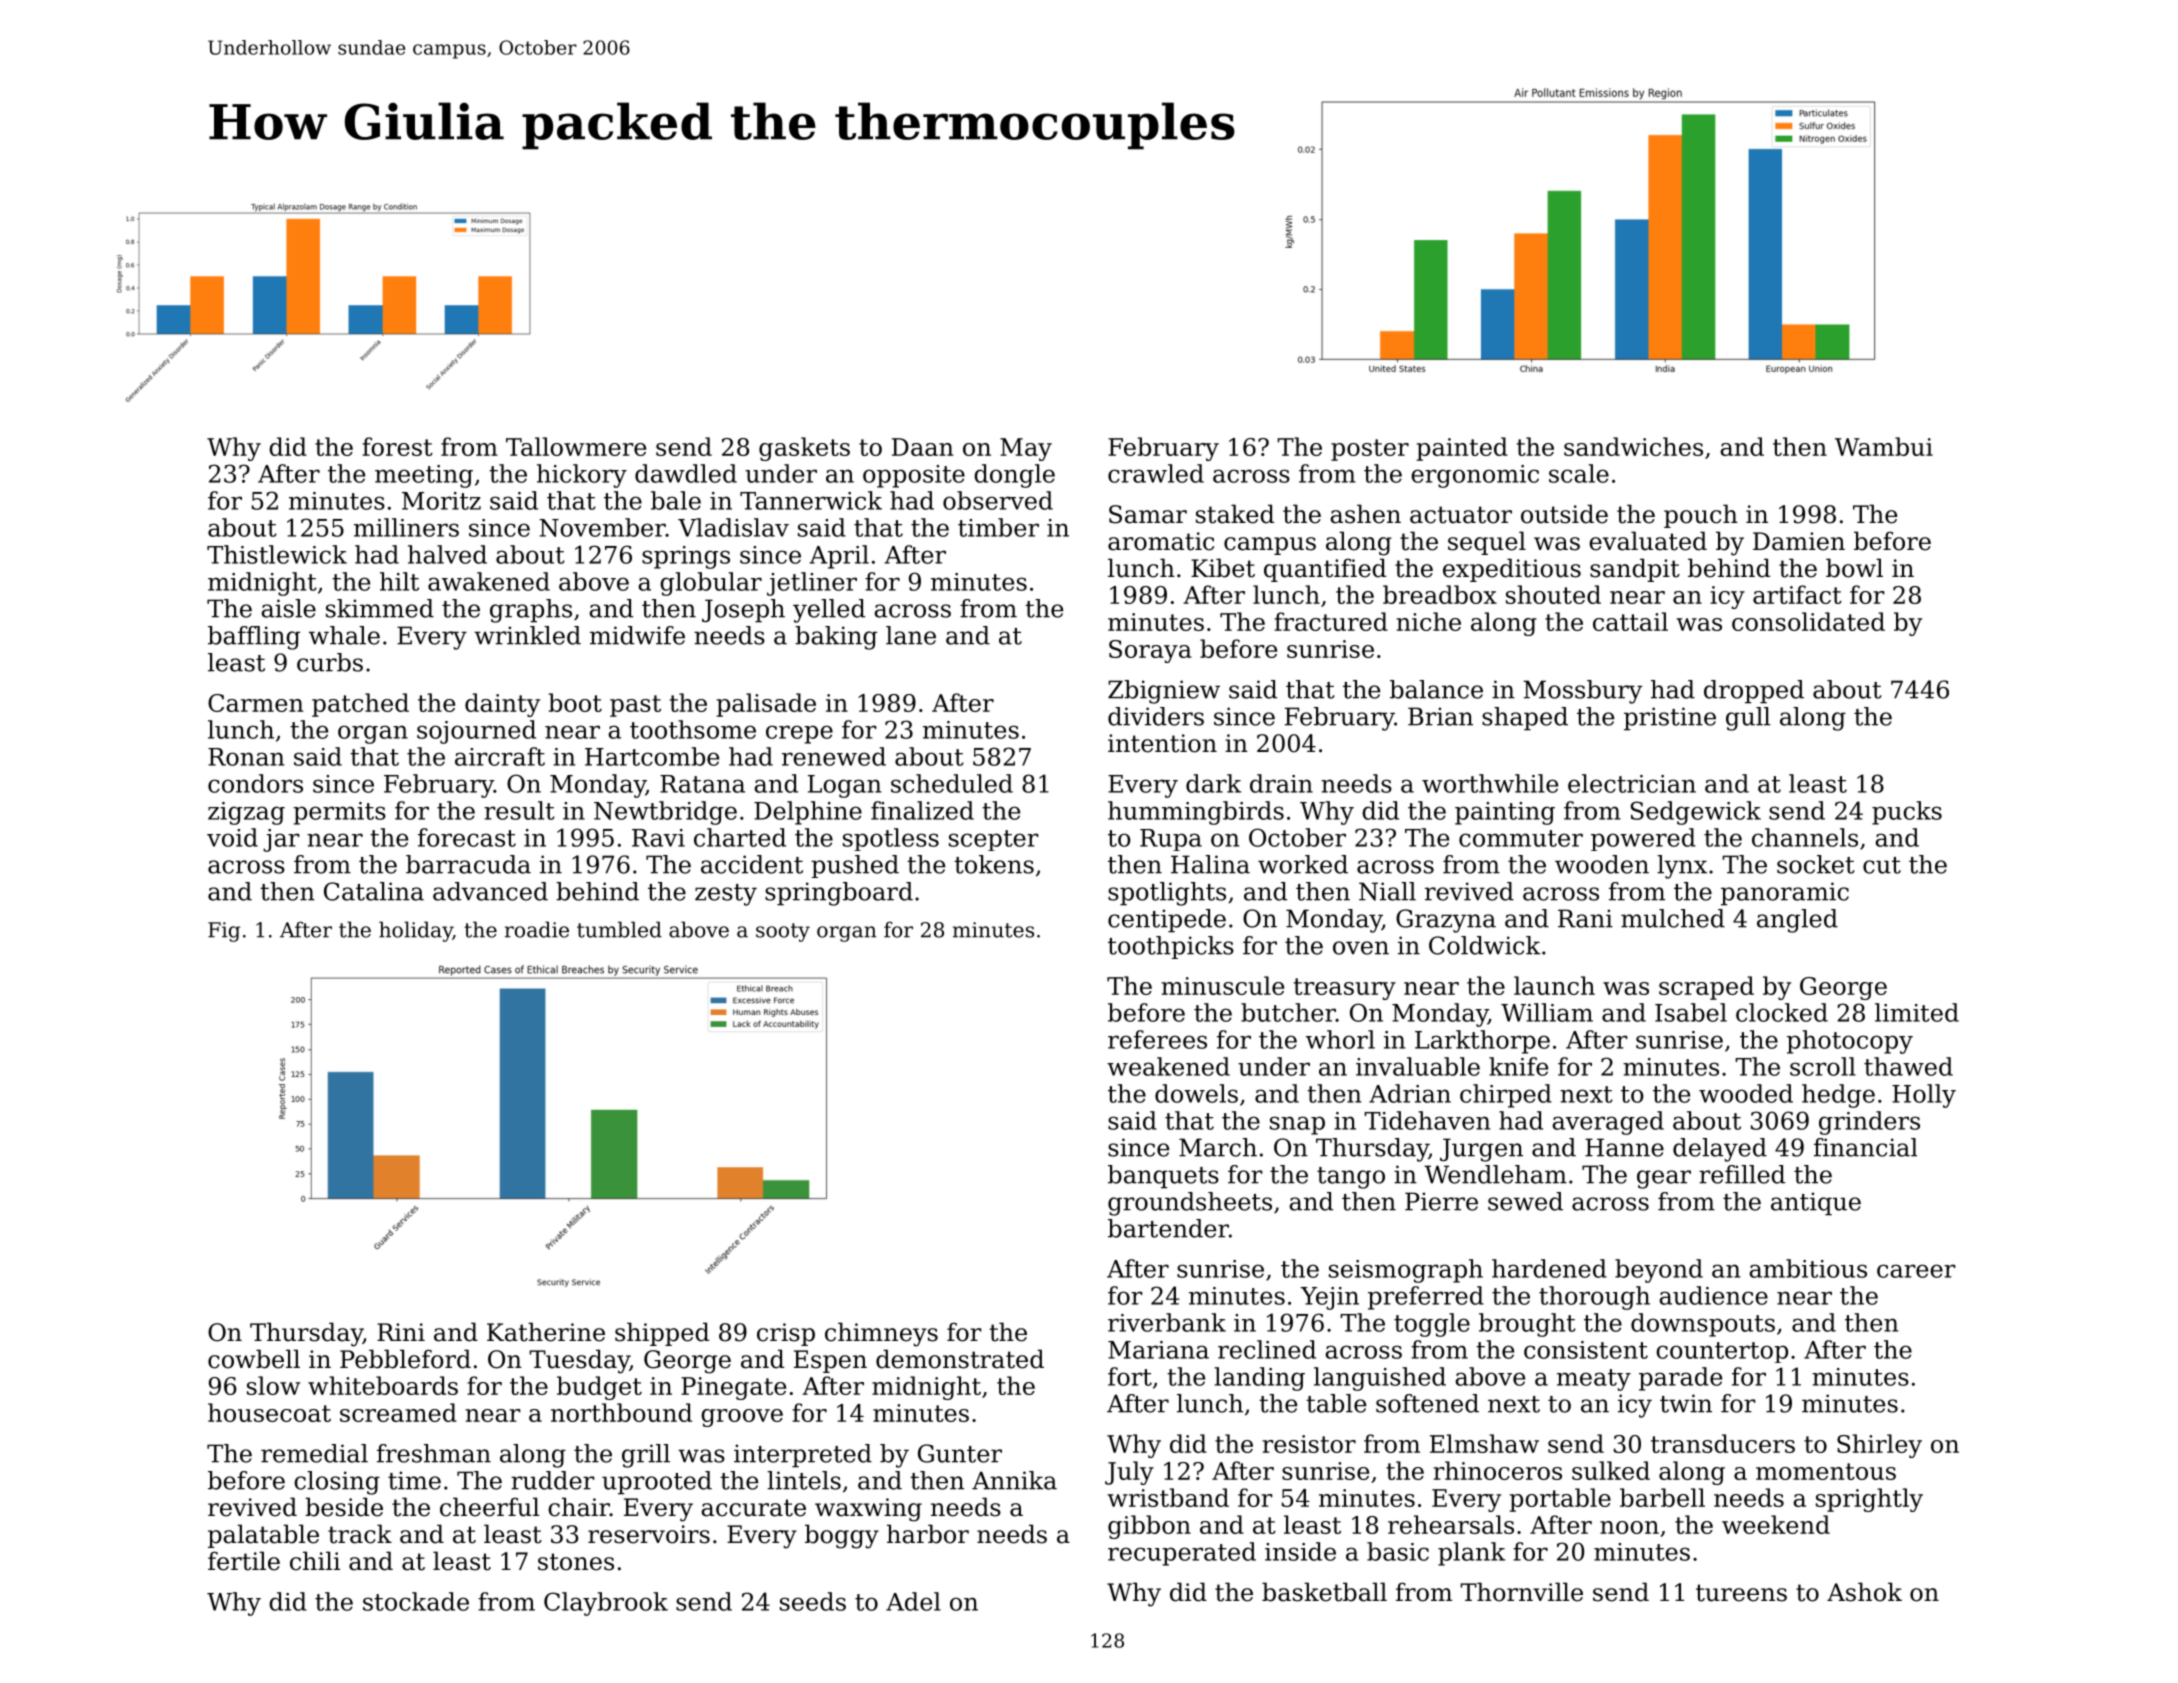 This screenshot has width=2178, height=1683. Describe the element at coordinates (314, 1453) in the screenshot. I see `remedial` at that location.
